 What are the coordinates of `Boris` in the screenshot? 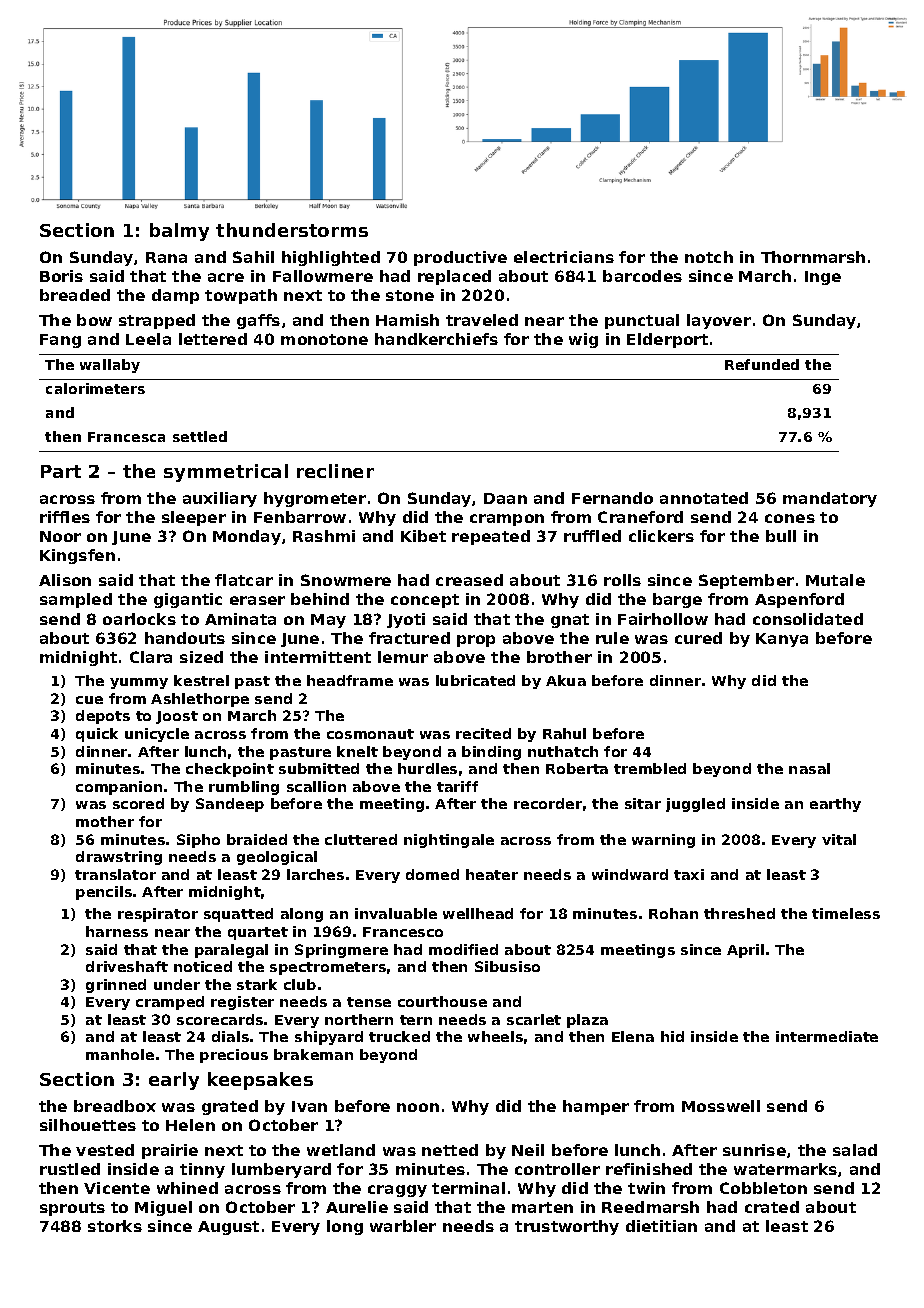 It's located at (61, 276).
